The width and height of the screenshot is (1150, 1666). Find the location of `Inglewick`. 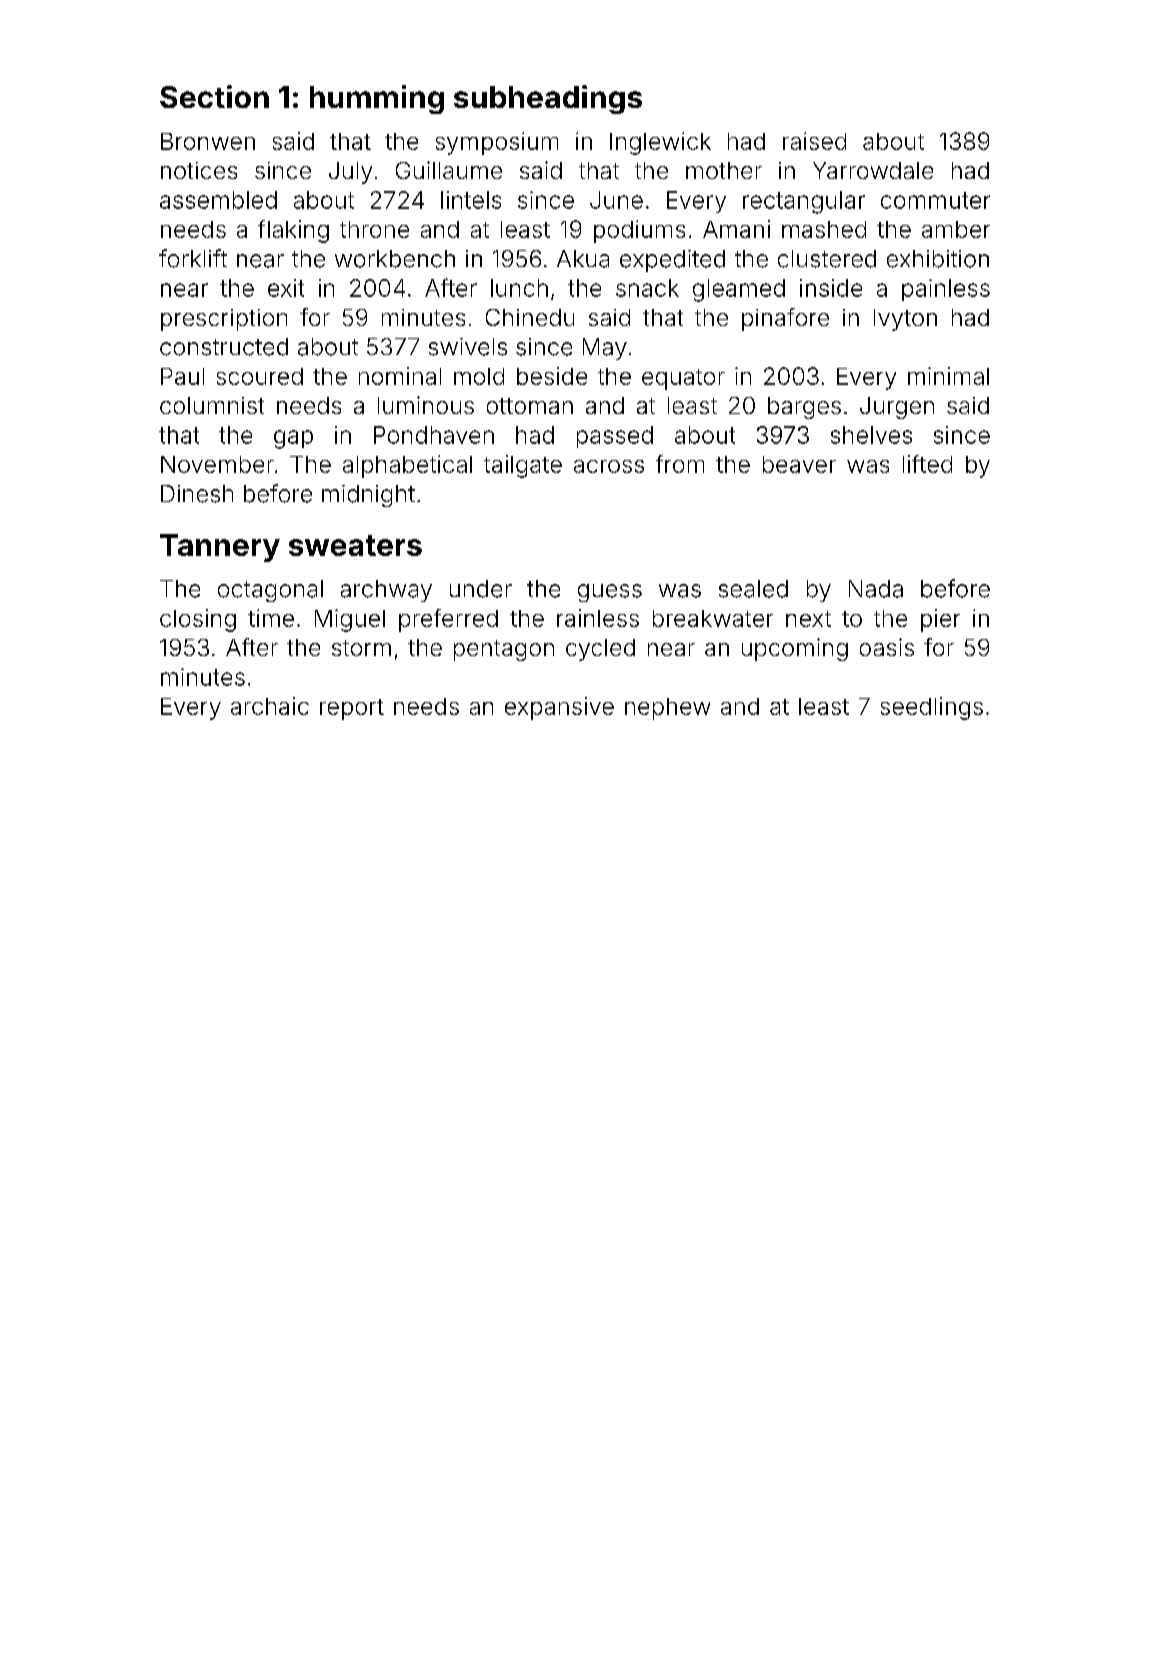

Inglewick is located at coordinates (660, 143).
